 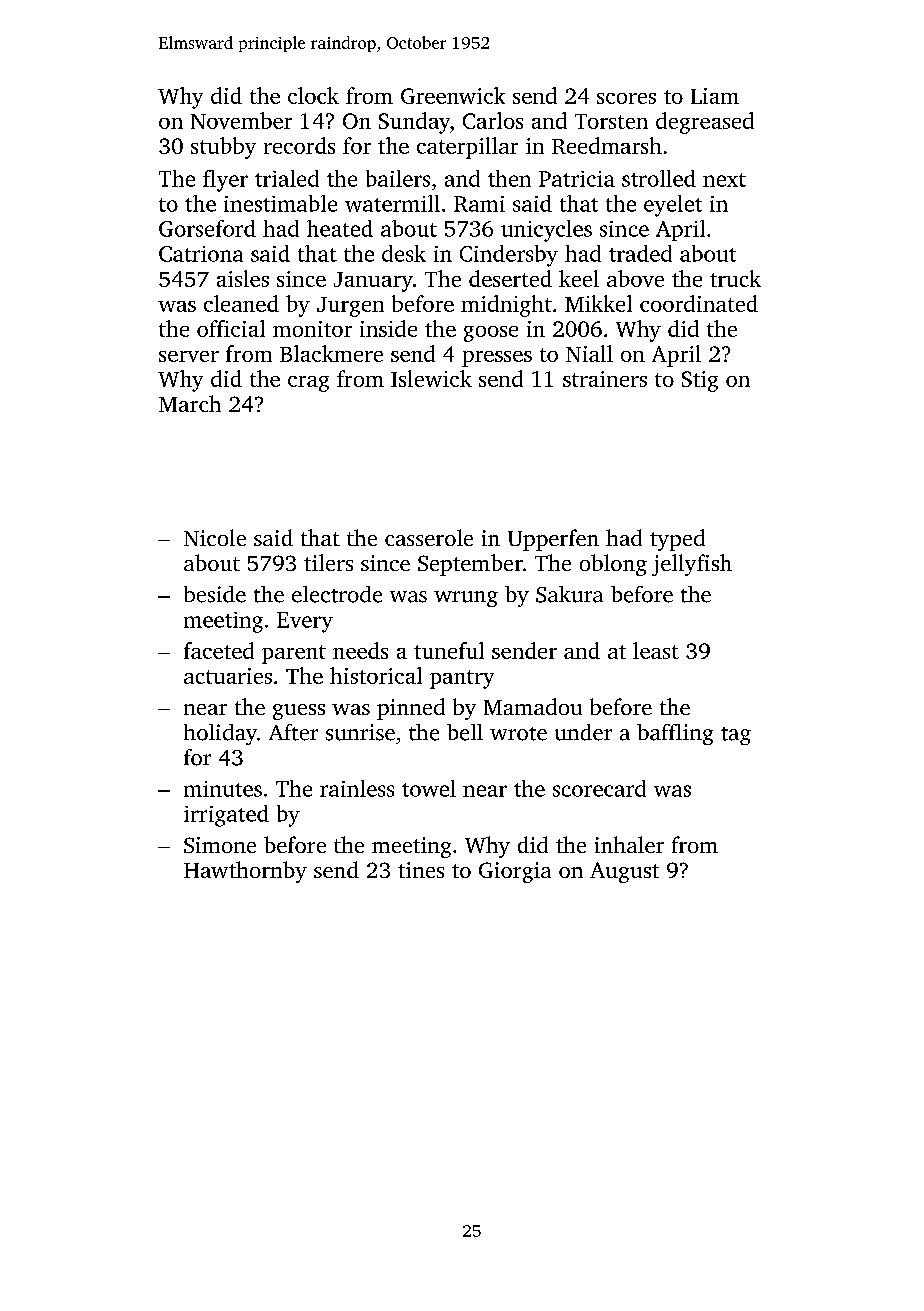 What do you see at coordinates (294, 654) in the image?
I see `parent` at bounding box center [294, 654].
